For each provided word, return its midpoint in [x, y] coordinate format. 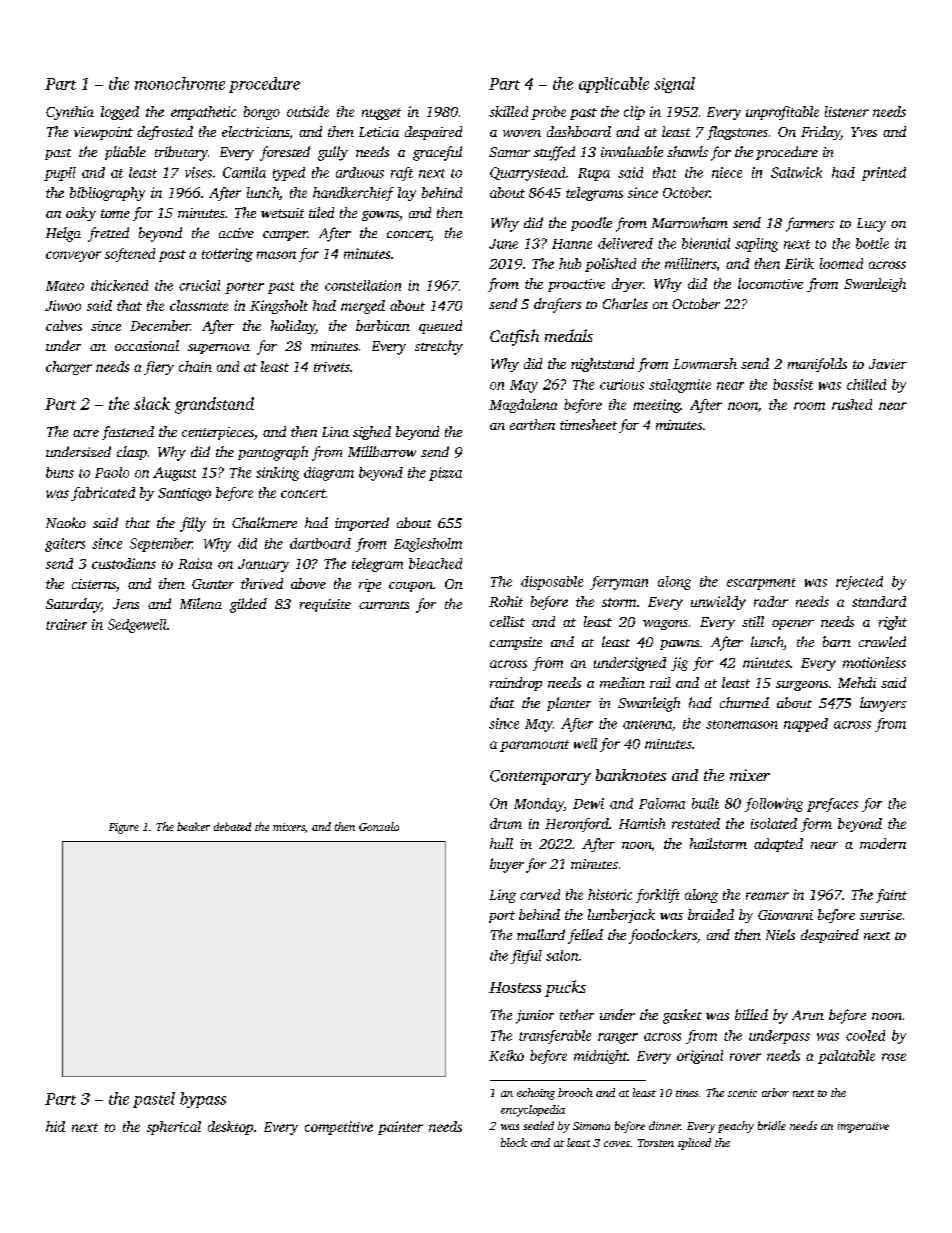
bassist [793, 384]
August [174, 474]
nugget [381, 114]
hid [55, 1126]
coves [617, 1144]
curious [622, 384]
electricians [255, 131]
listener [847, 111]
